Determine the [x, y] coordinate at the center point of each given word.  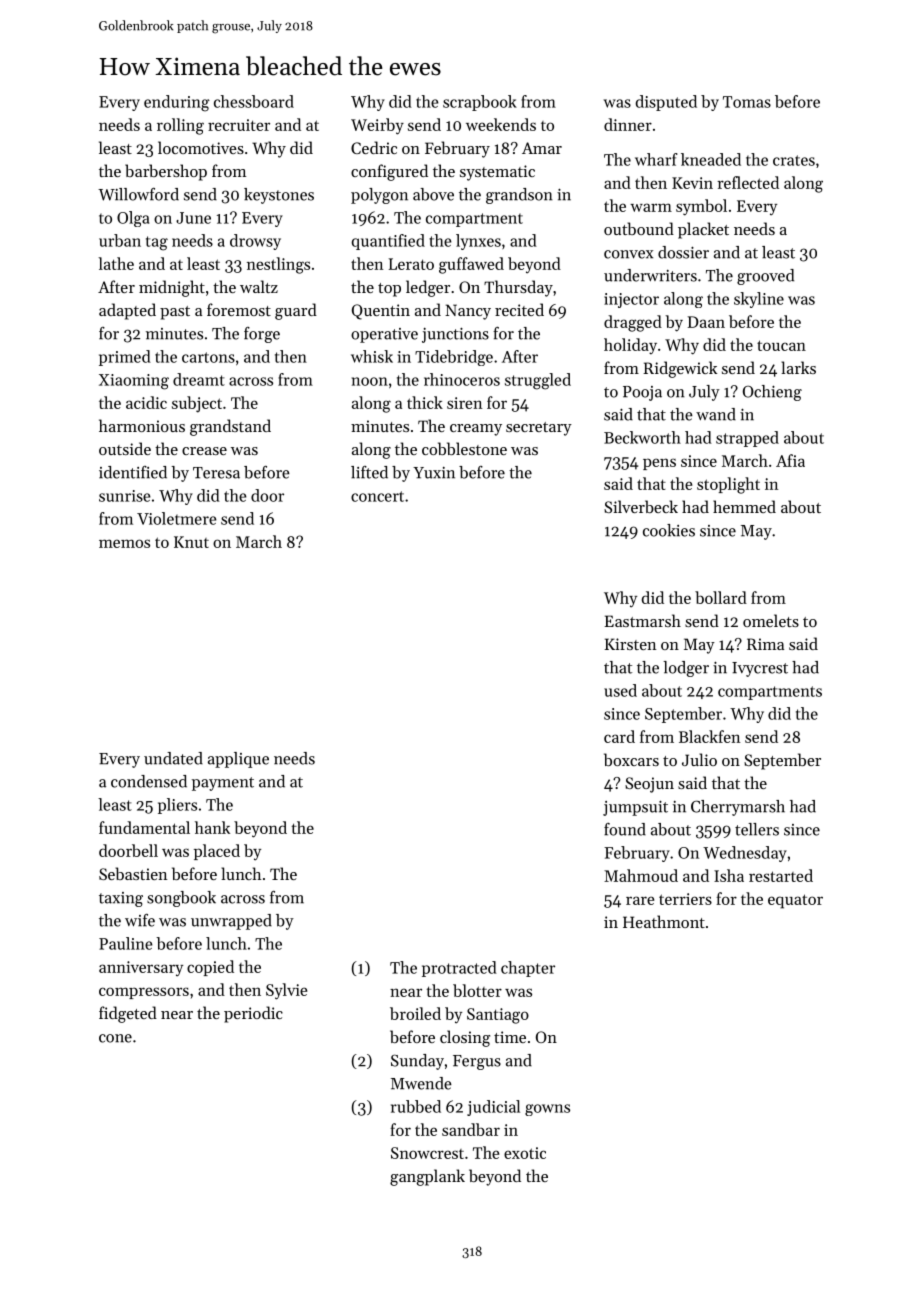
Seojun [649, 785]
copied [210, 968]
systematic [497, 173]
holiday [630, 346]
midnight [172, 288]
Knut [191, 542]
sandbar [471, 1129]
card [619, 736]
